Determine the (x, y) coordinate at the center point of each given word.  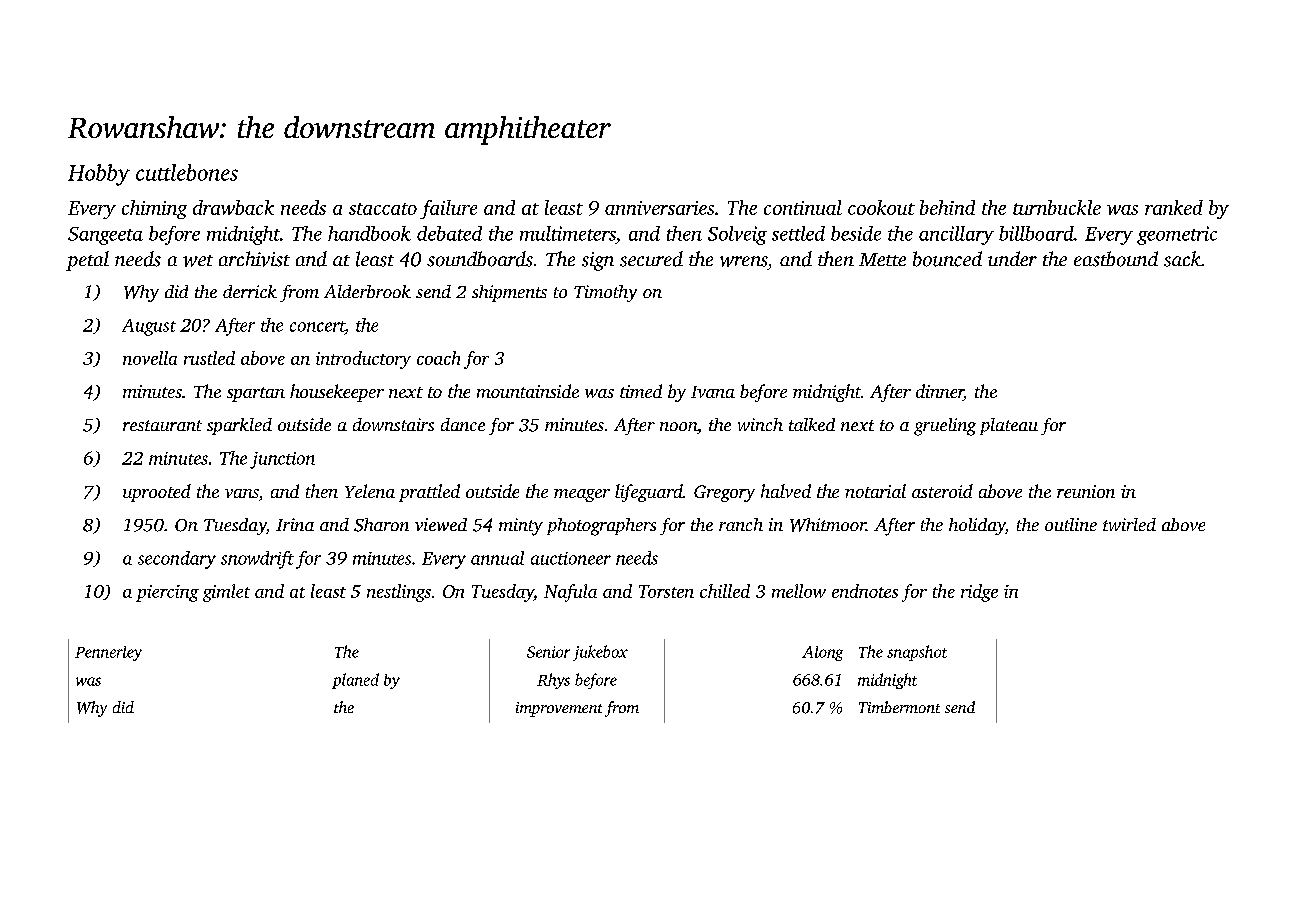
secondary (177, 560)
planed (355, 681)
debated (449, 233)
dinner (940, 392)
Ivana (713, 392)
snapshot (917, 653)
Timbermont (899, 707)
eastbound (1116, 259)
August (149, 327)
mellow (799, 591)
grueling (945, 427)
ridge (979, 593)
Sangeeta (105, 236)
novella (150, 358)
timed (641, 391)
